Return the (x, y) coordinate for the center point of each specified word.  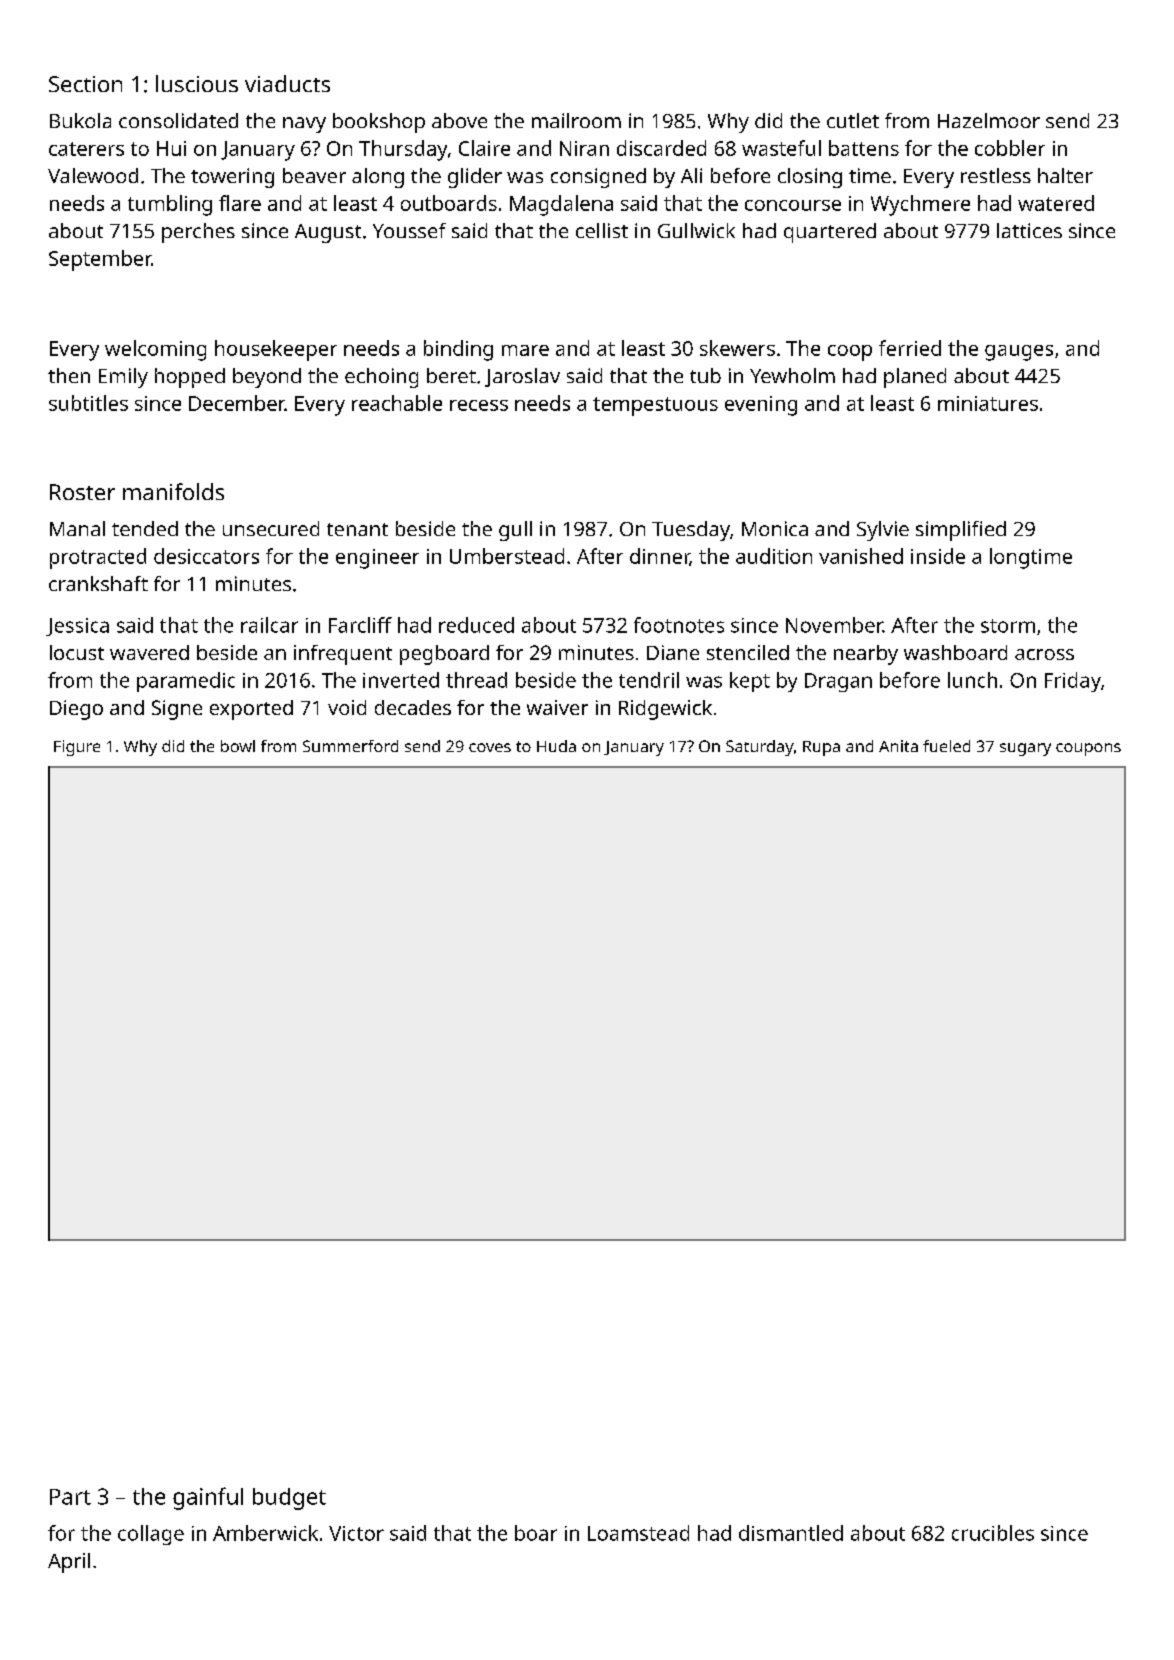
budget (289, 1499)
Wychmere (920, 205)
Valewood (93, 175)
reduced (476, 625)
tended (145, 528)
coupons (1088, 749)
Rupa (821, 748)
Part (70, 1497)
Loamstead (638, 1533)
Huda (556, 746)
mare (525, 350)
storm (1008, 626)
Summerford (350, 746)
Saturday (760, 748)
